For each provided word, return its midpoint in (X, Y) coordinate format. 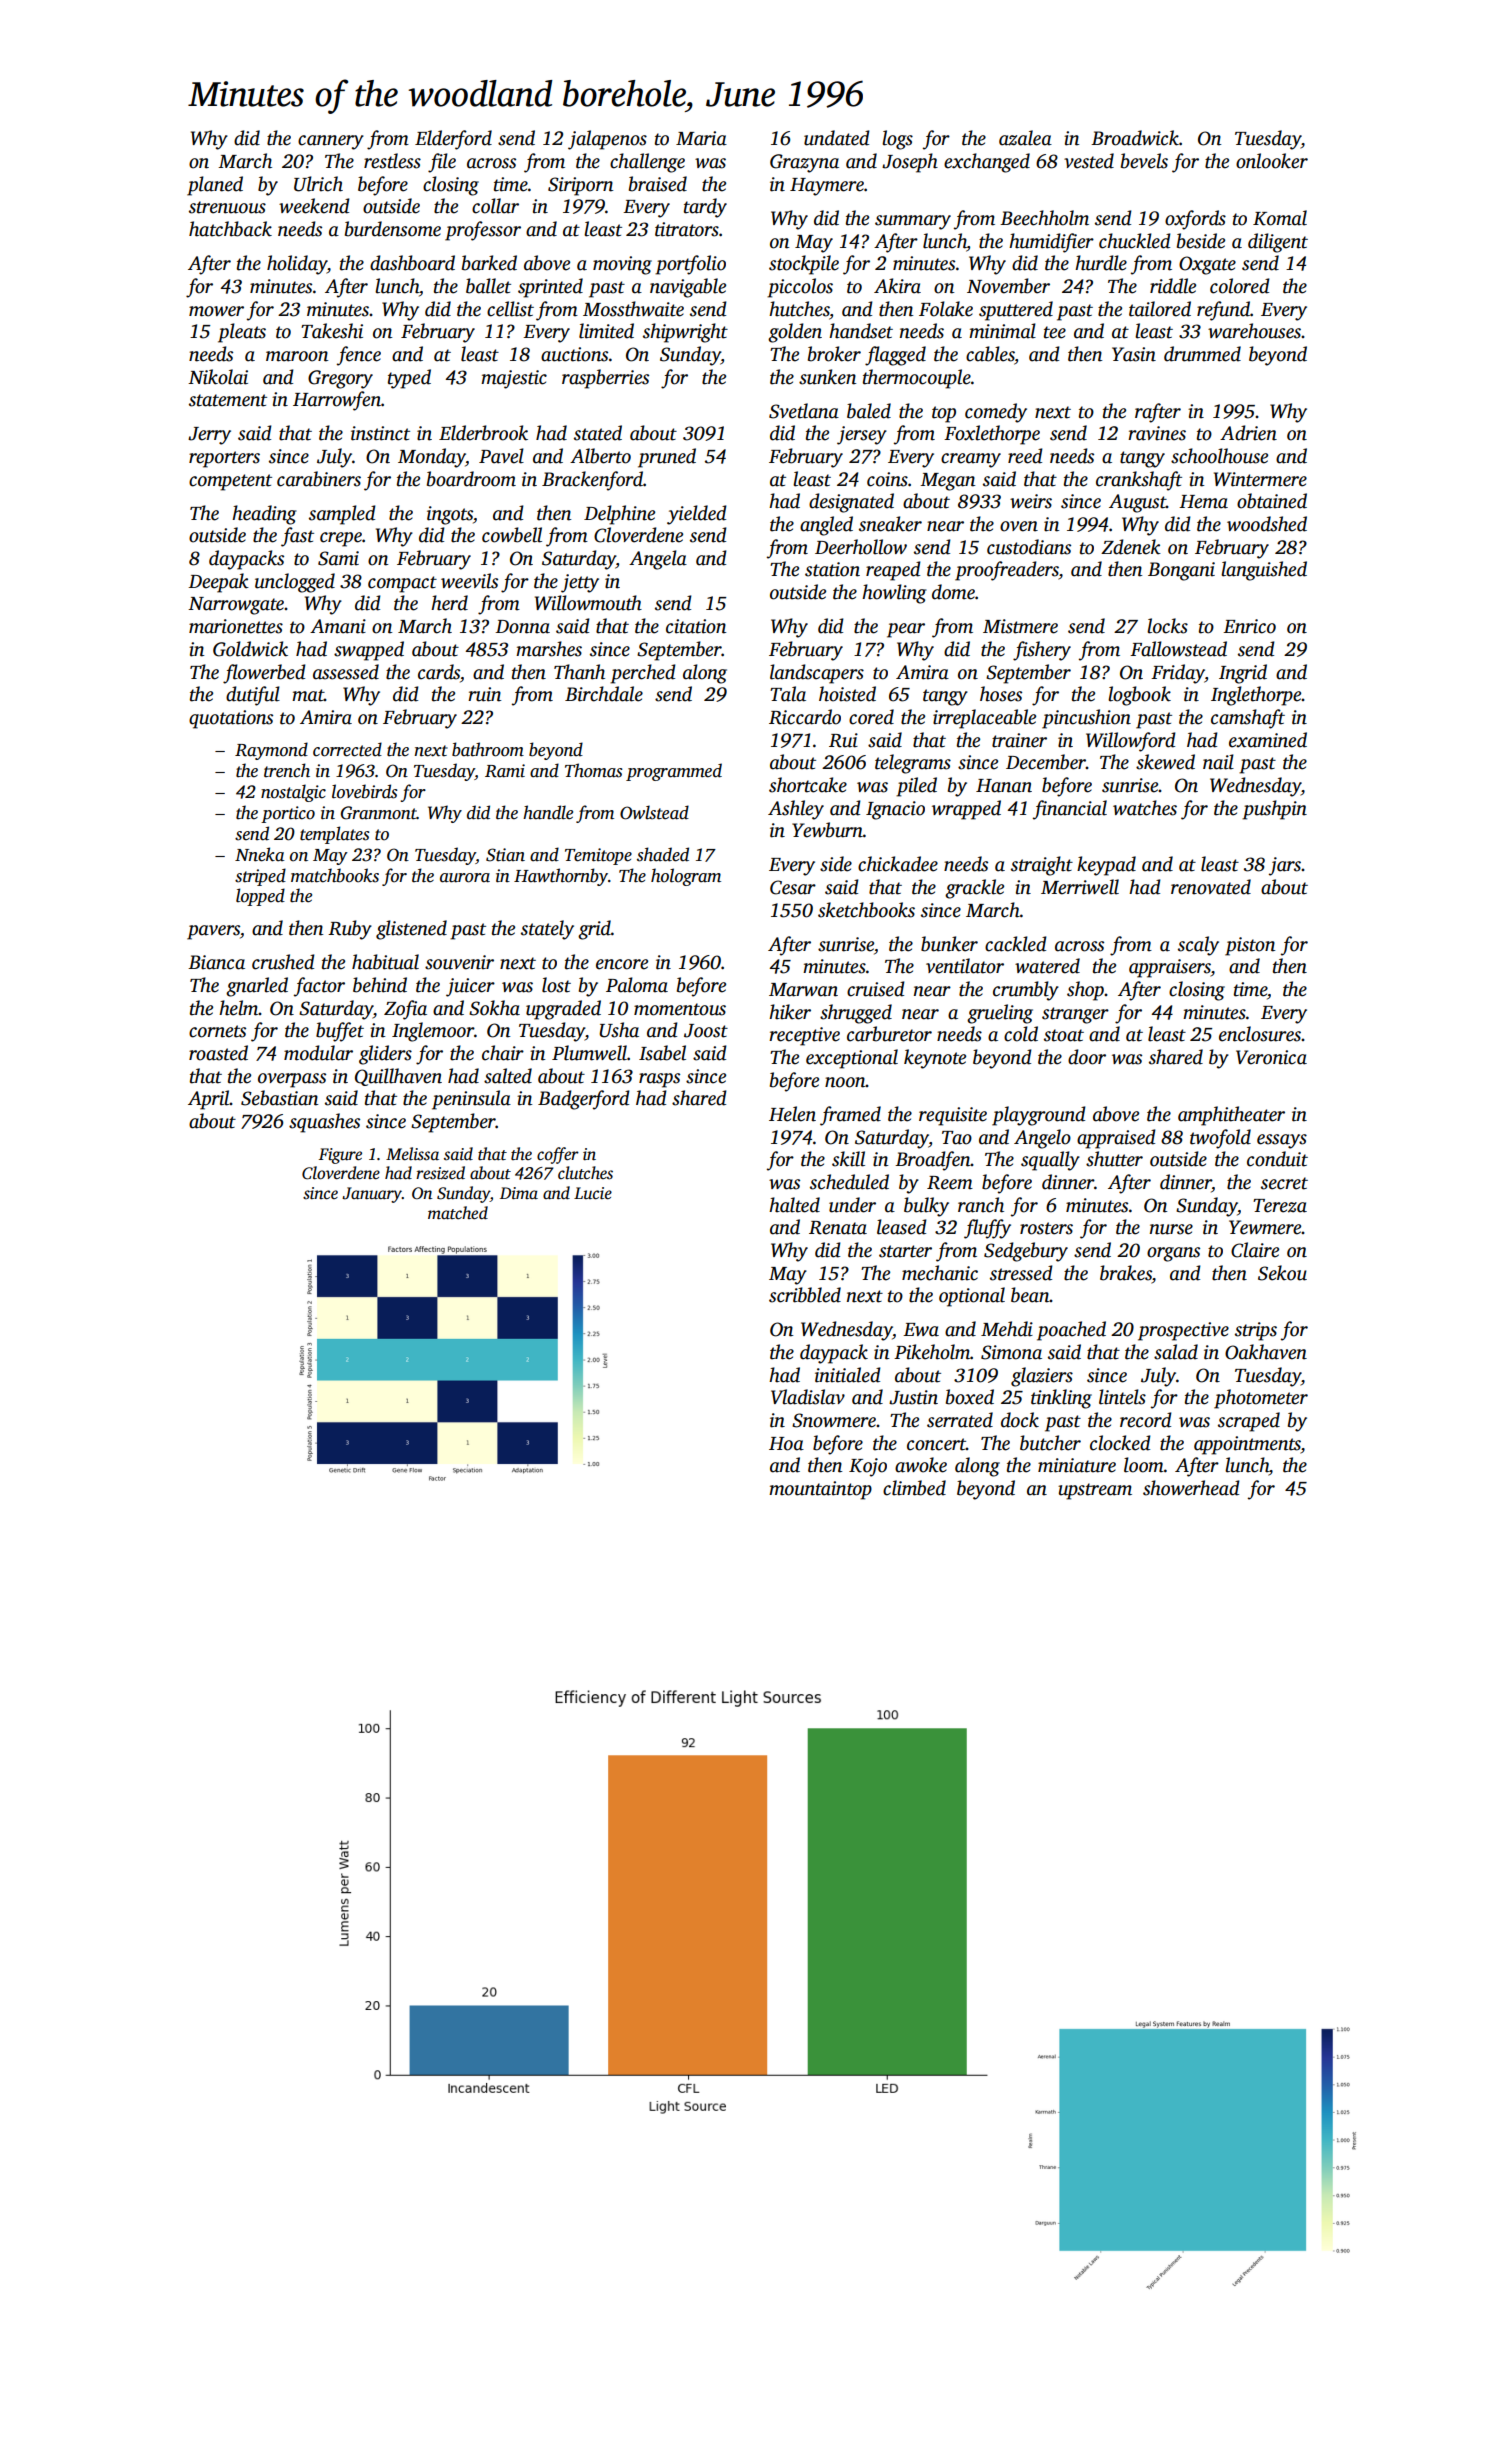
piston (1250, 946)
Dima (519, 1193)
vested (1089, 161)
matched (458, 1213)
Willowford (1131, 742)
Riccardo (805, 717)
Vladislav (808, 1397)
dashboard (412, 263)
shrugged (856, 1014)
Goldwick (250, 649)
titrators (687, 229)
